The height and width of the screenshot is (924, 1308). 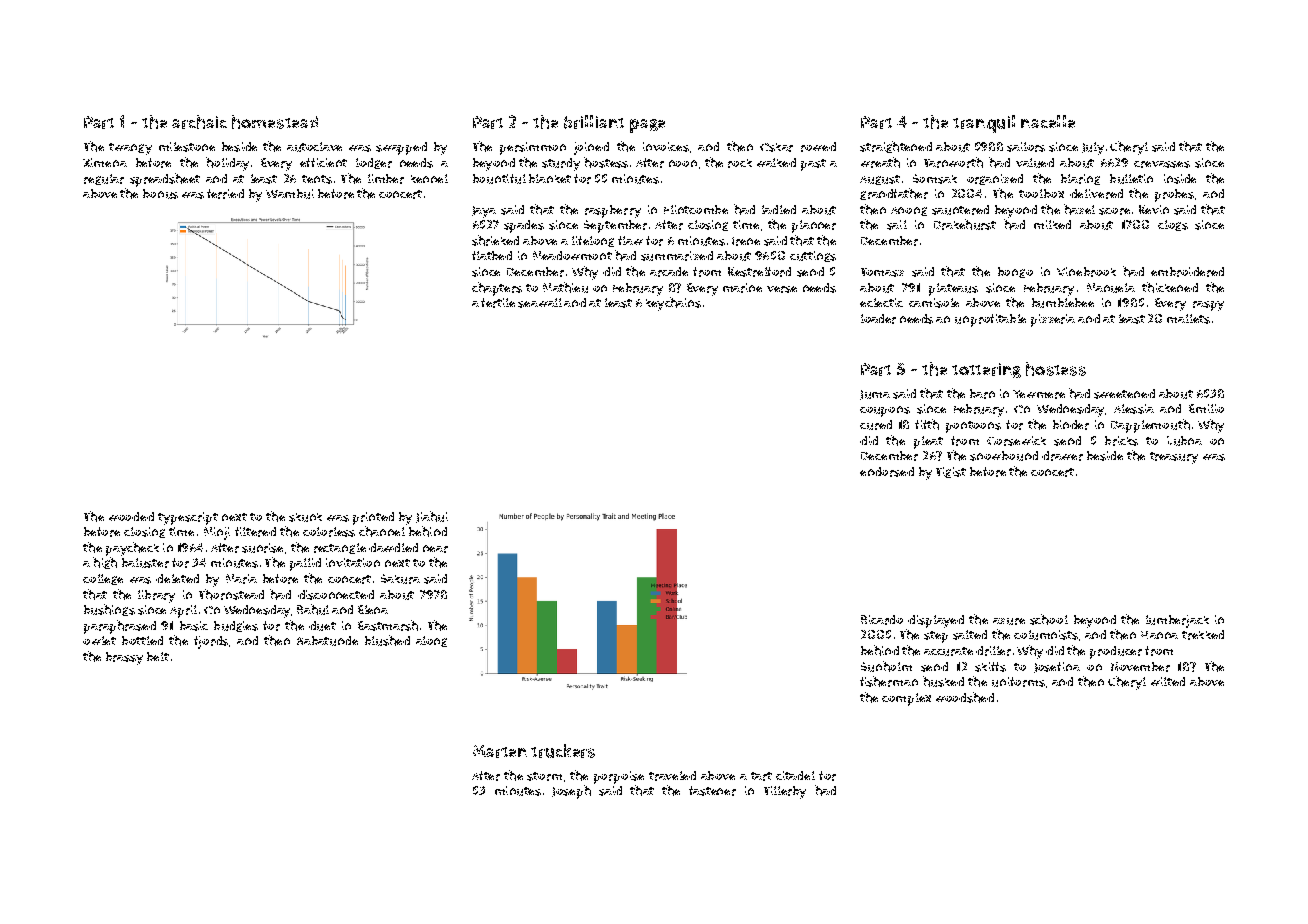 I want to click on bonus, so click(x=160, y=194).
